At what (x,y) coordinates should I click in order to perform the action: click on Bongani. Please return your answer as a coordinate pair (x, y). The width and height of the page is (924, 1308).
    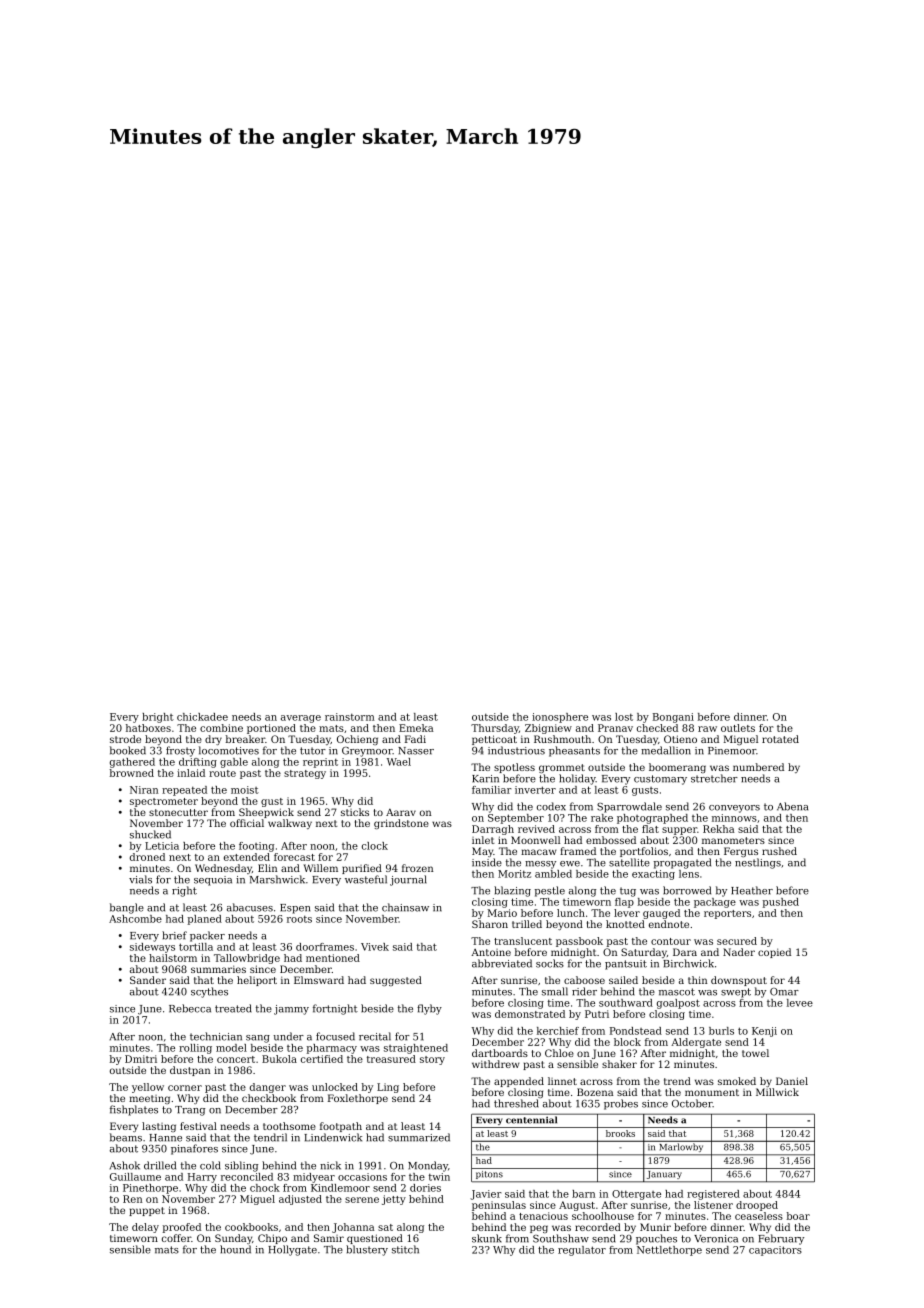
    Looking at the image, I should click on (673, 718).
